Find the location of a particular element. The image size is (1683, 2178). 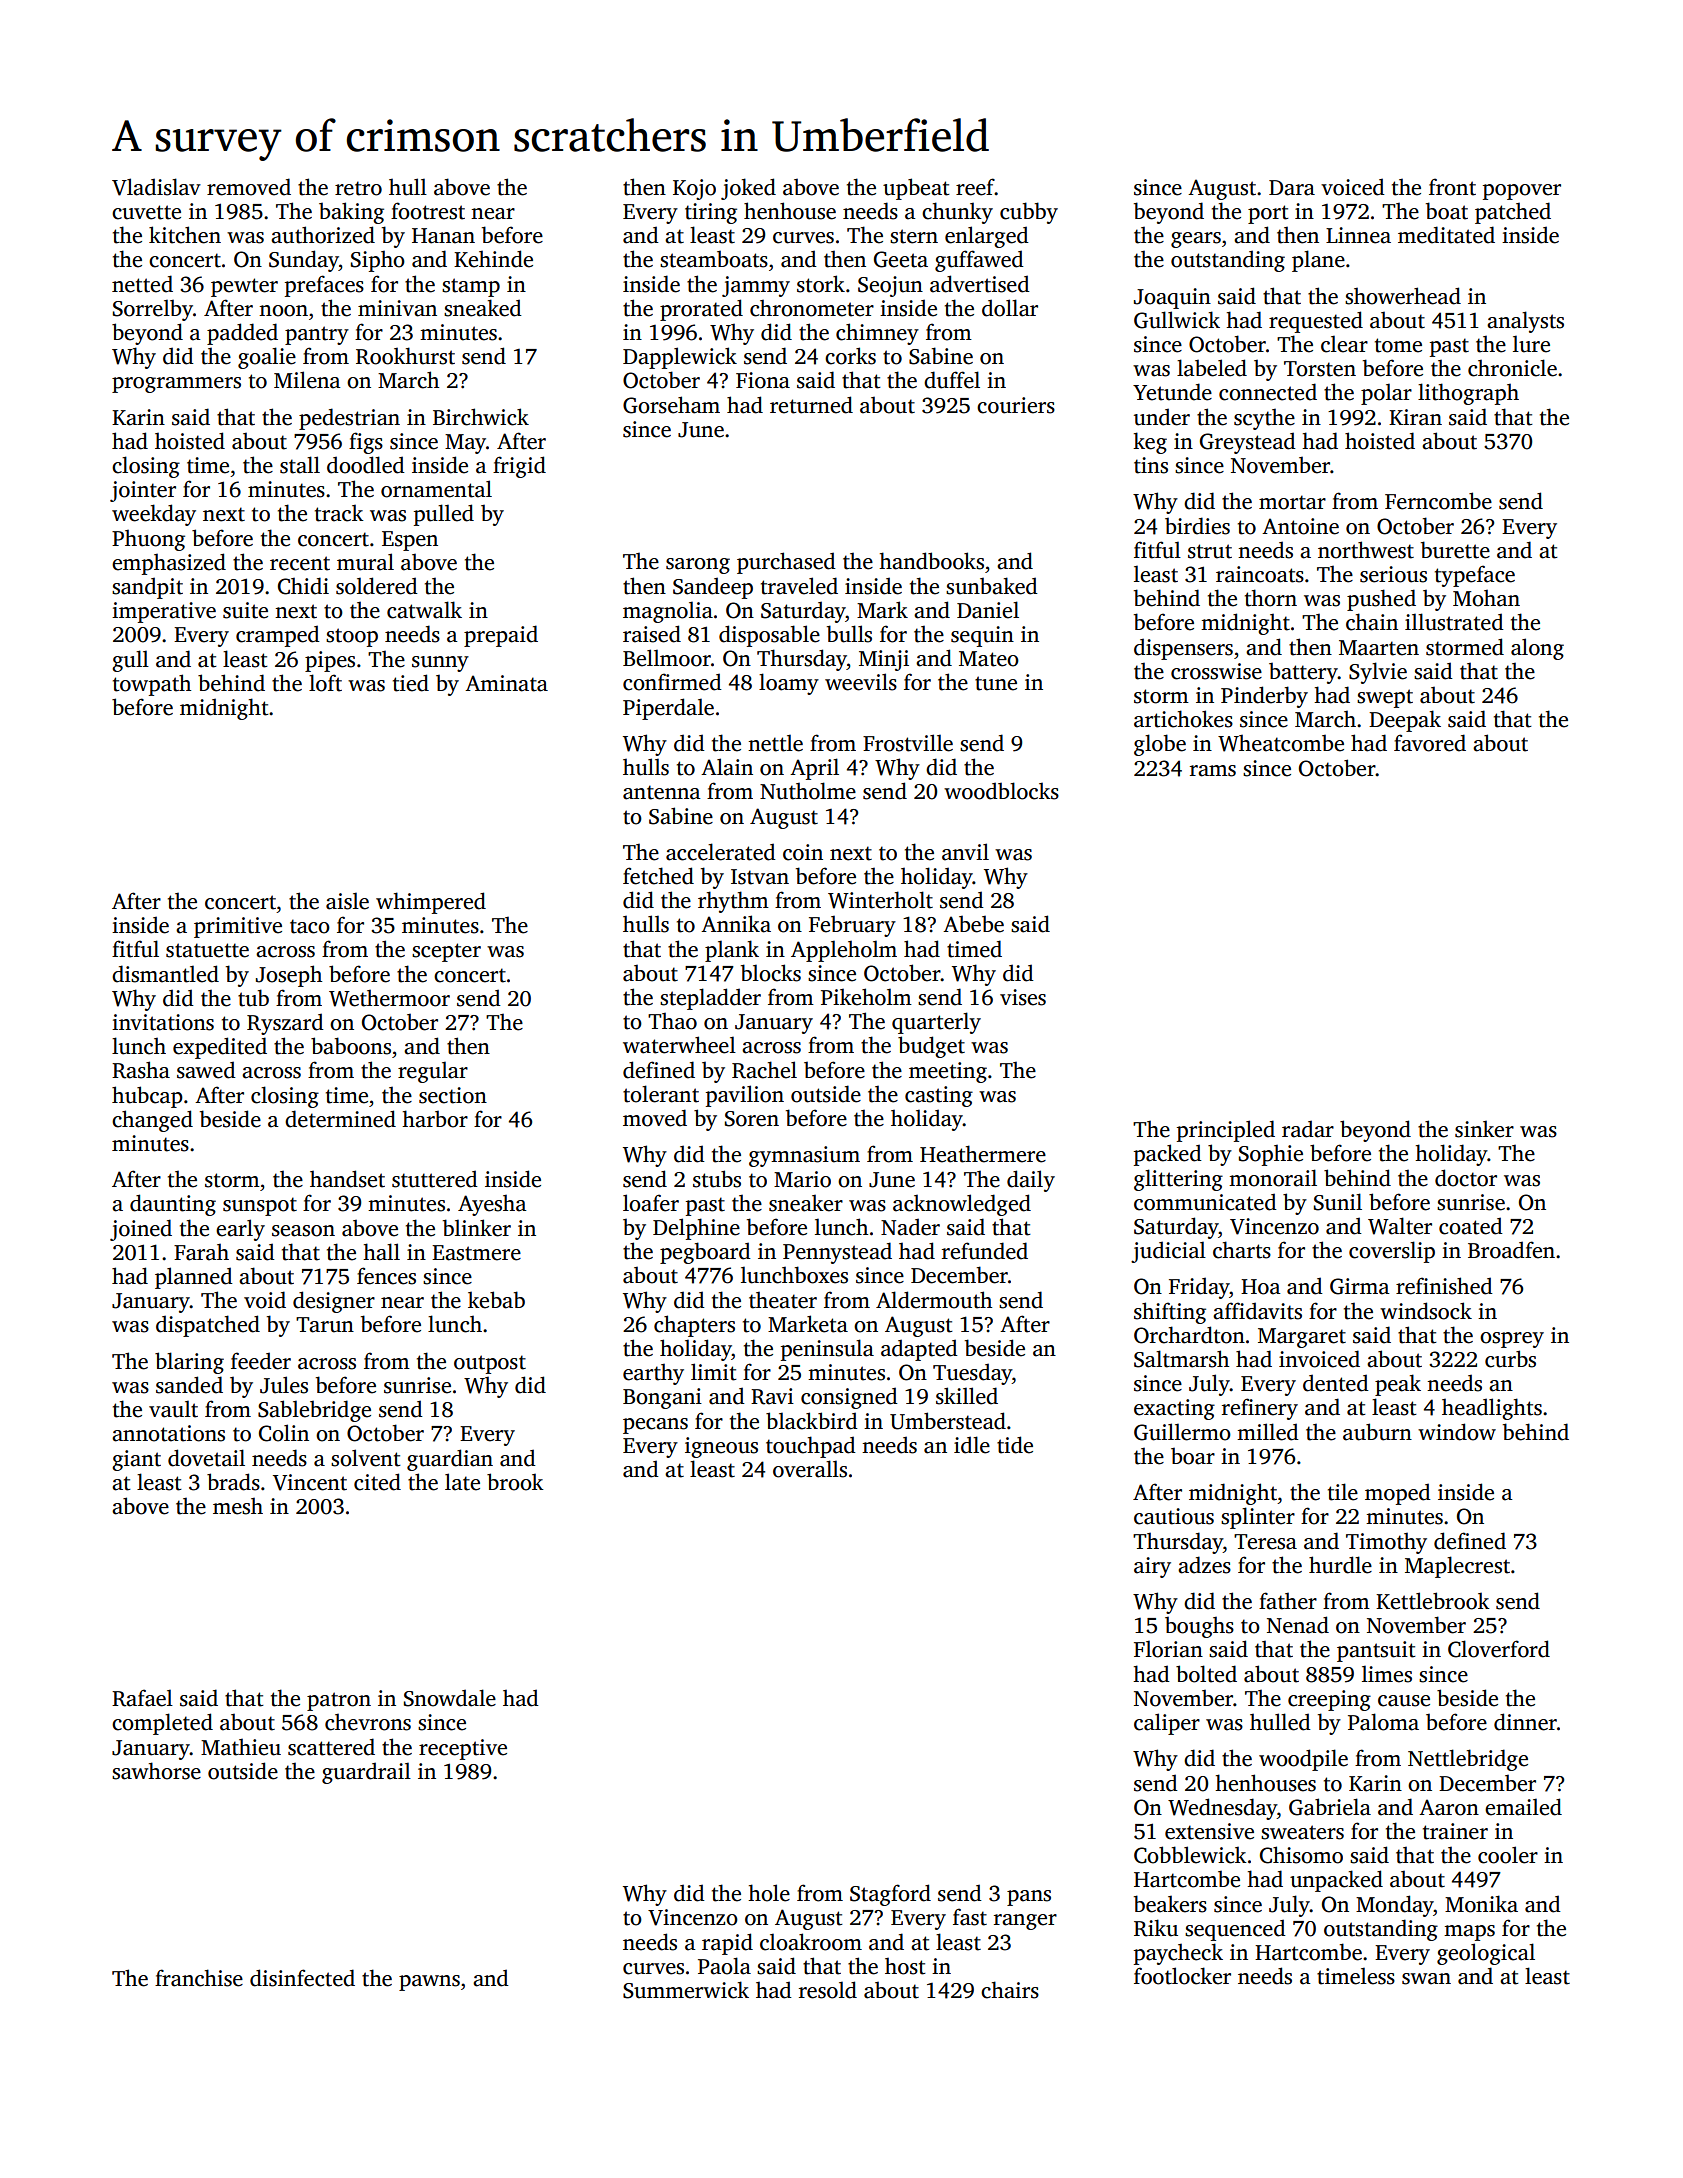

joined is located at coordinates (141, 1230).
